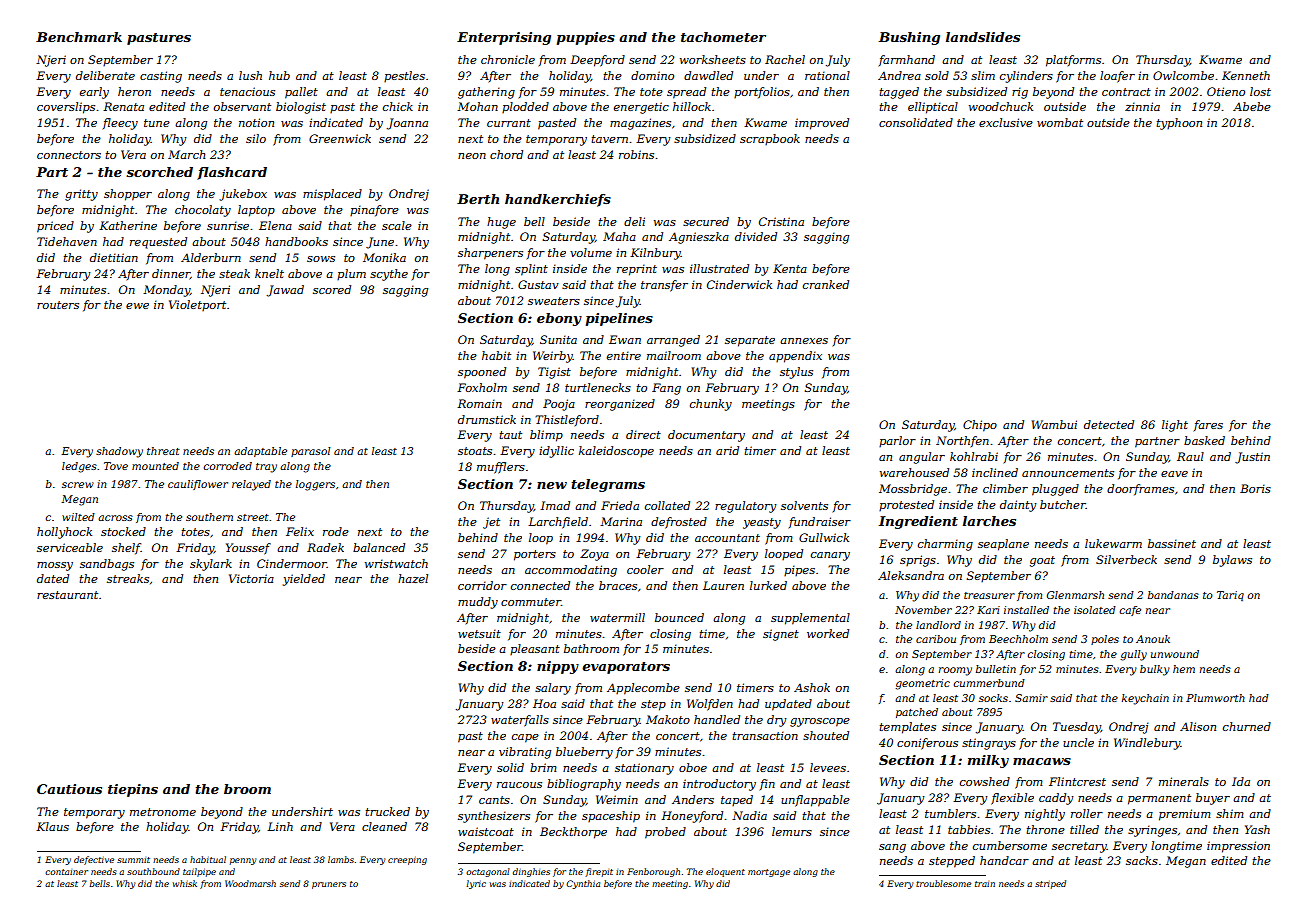 This image has width=1308, height=924. What do you see at coordinates (79, 37) in the image?
I see `Benchmark` at bounding box center [79, 37].
